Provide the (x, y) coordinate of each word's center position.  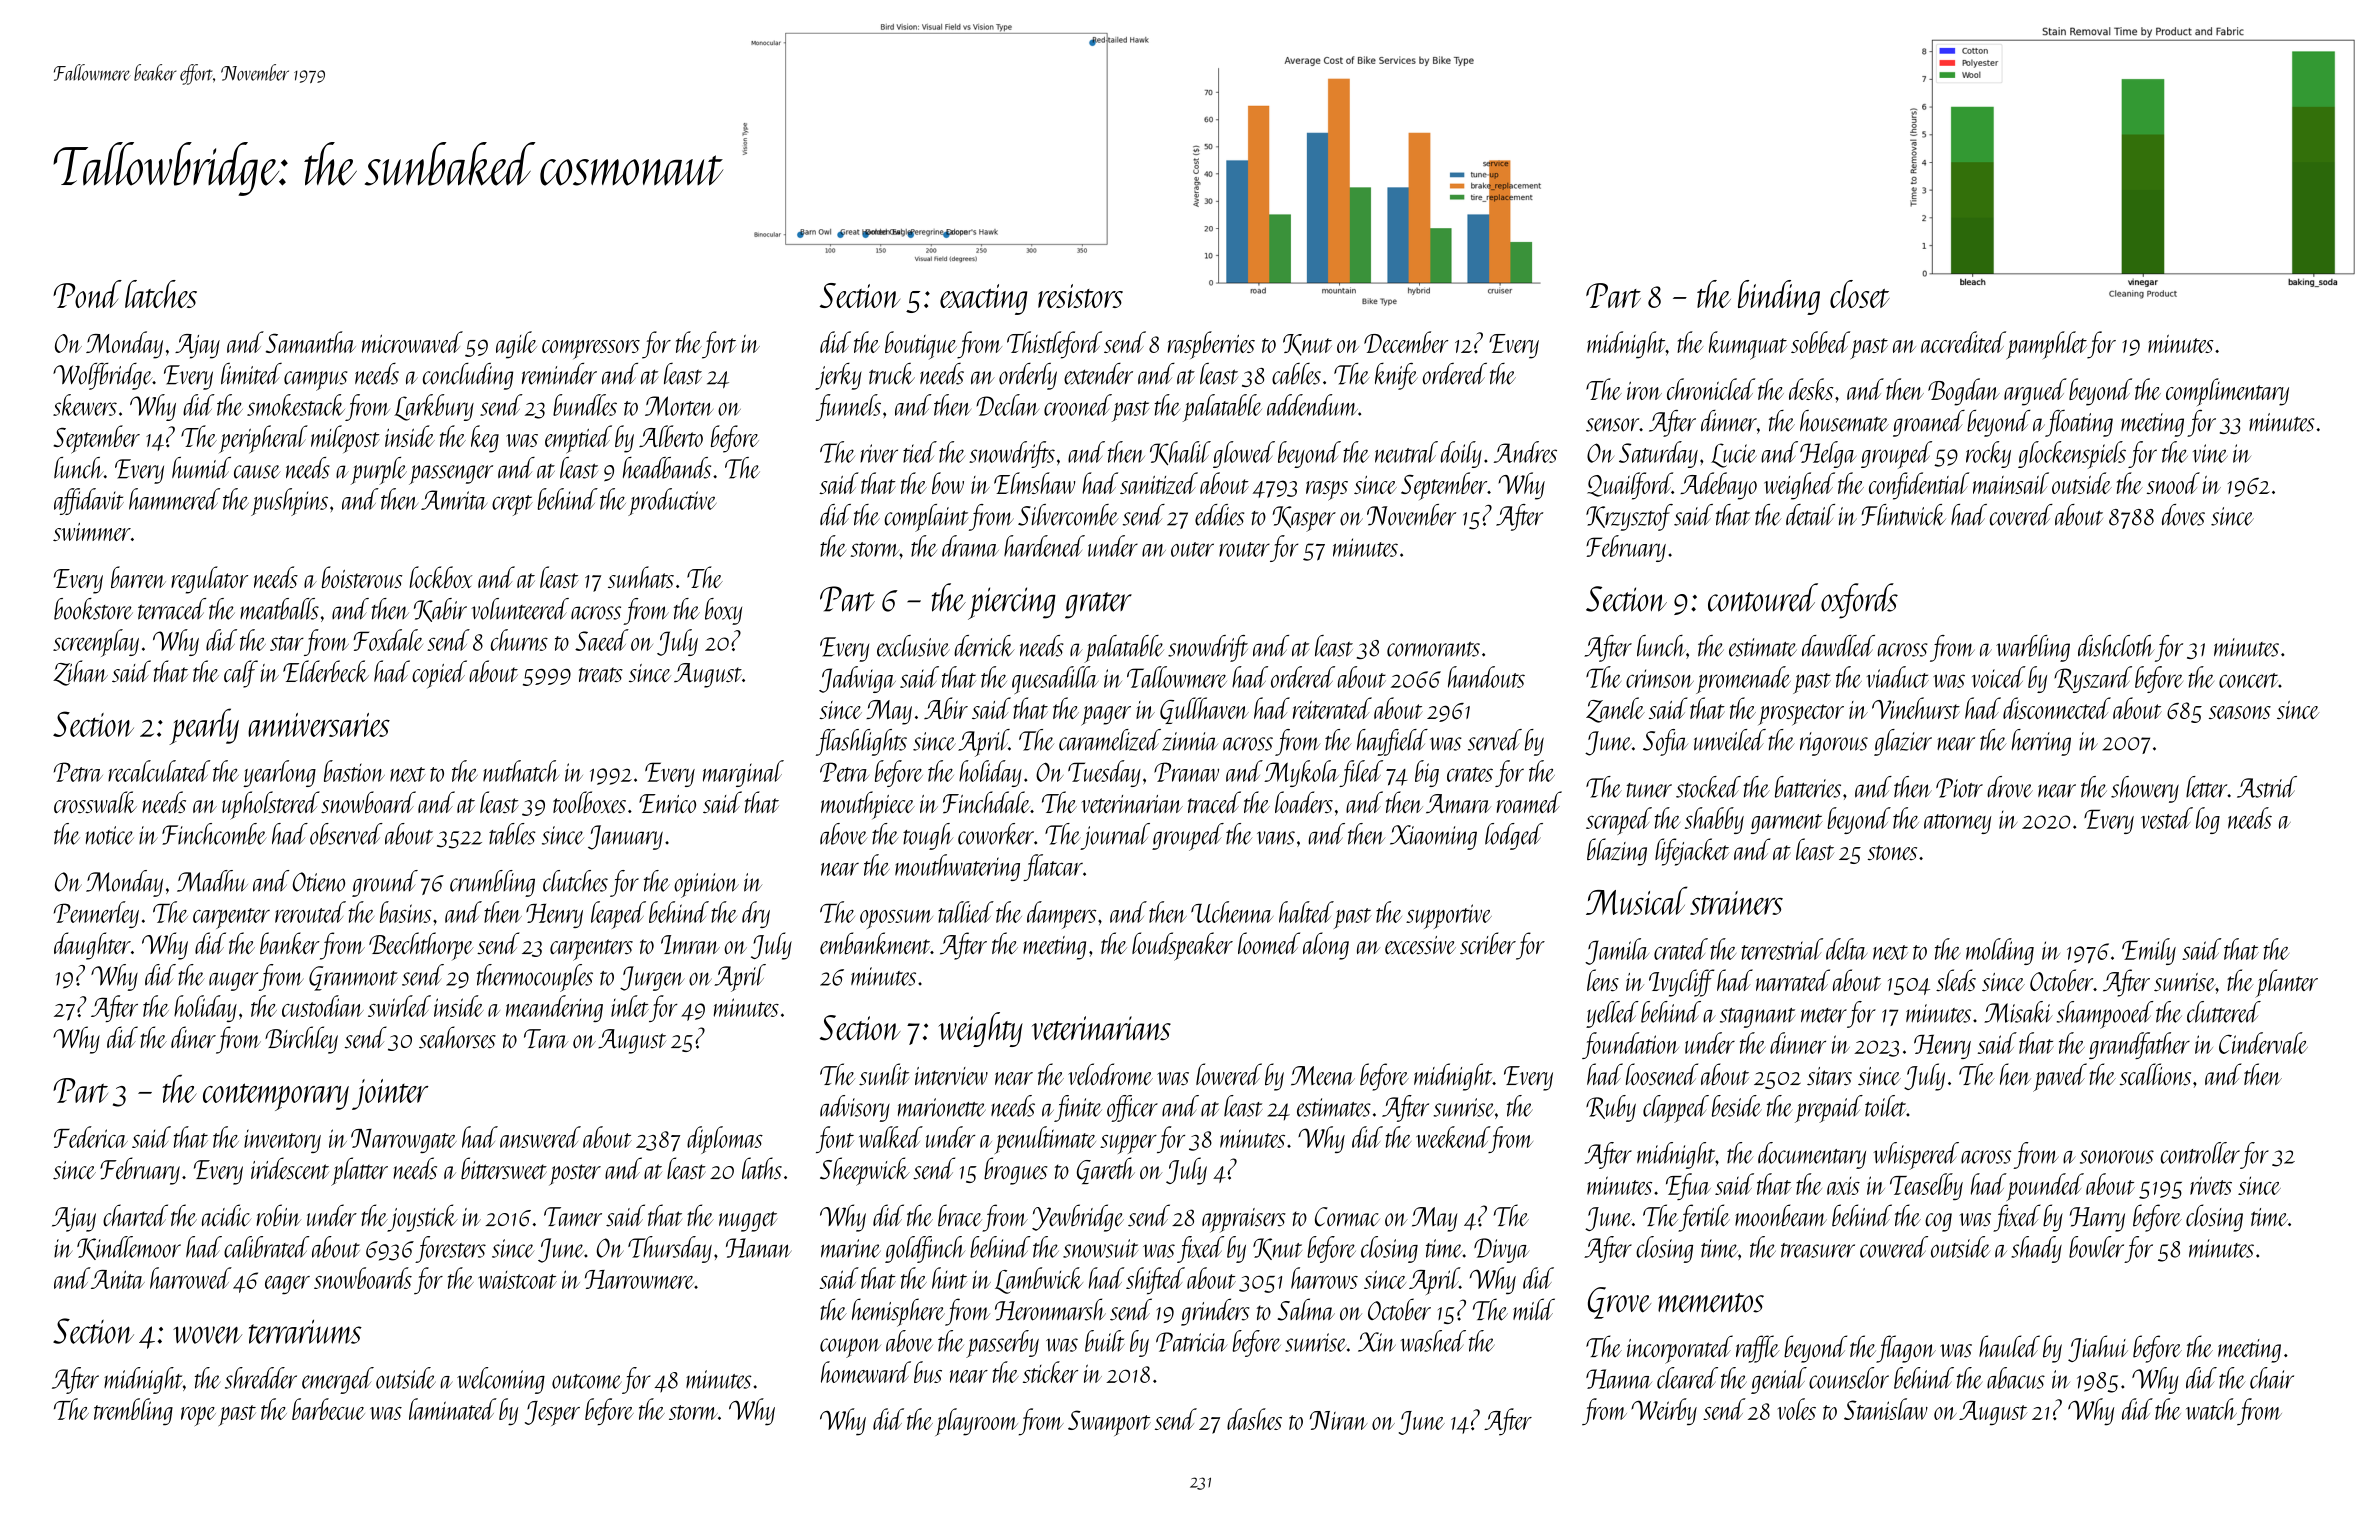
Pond (87, 294)
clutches (575, 881)
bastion (354, 771)
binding (1779, 297)
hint (950, 1278)
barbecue (328, 1409)
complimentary (2227, 392)
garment (1787, 824)
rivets (2211, 1185)
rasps (1327, 491)
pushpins (289, 502)
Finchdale (986, 802)
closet (1860, 294)
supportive (1449, 916)
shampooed (2105, 1015)
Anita (118, 1279)
